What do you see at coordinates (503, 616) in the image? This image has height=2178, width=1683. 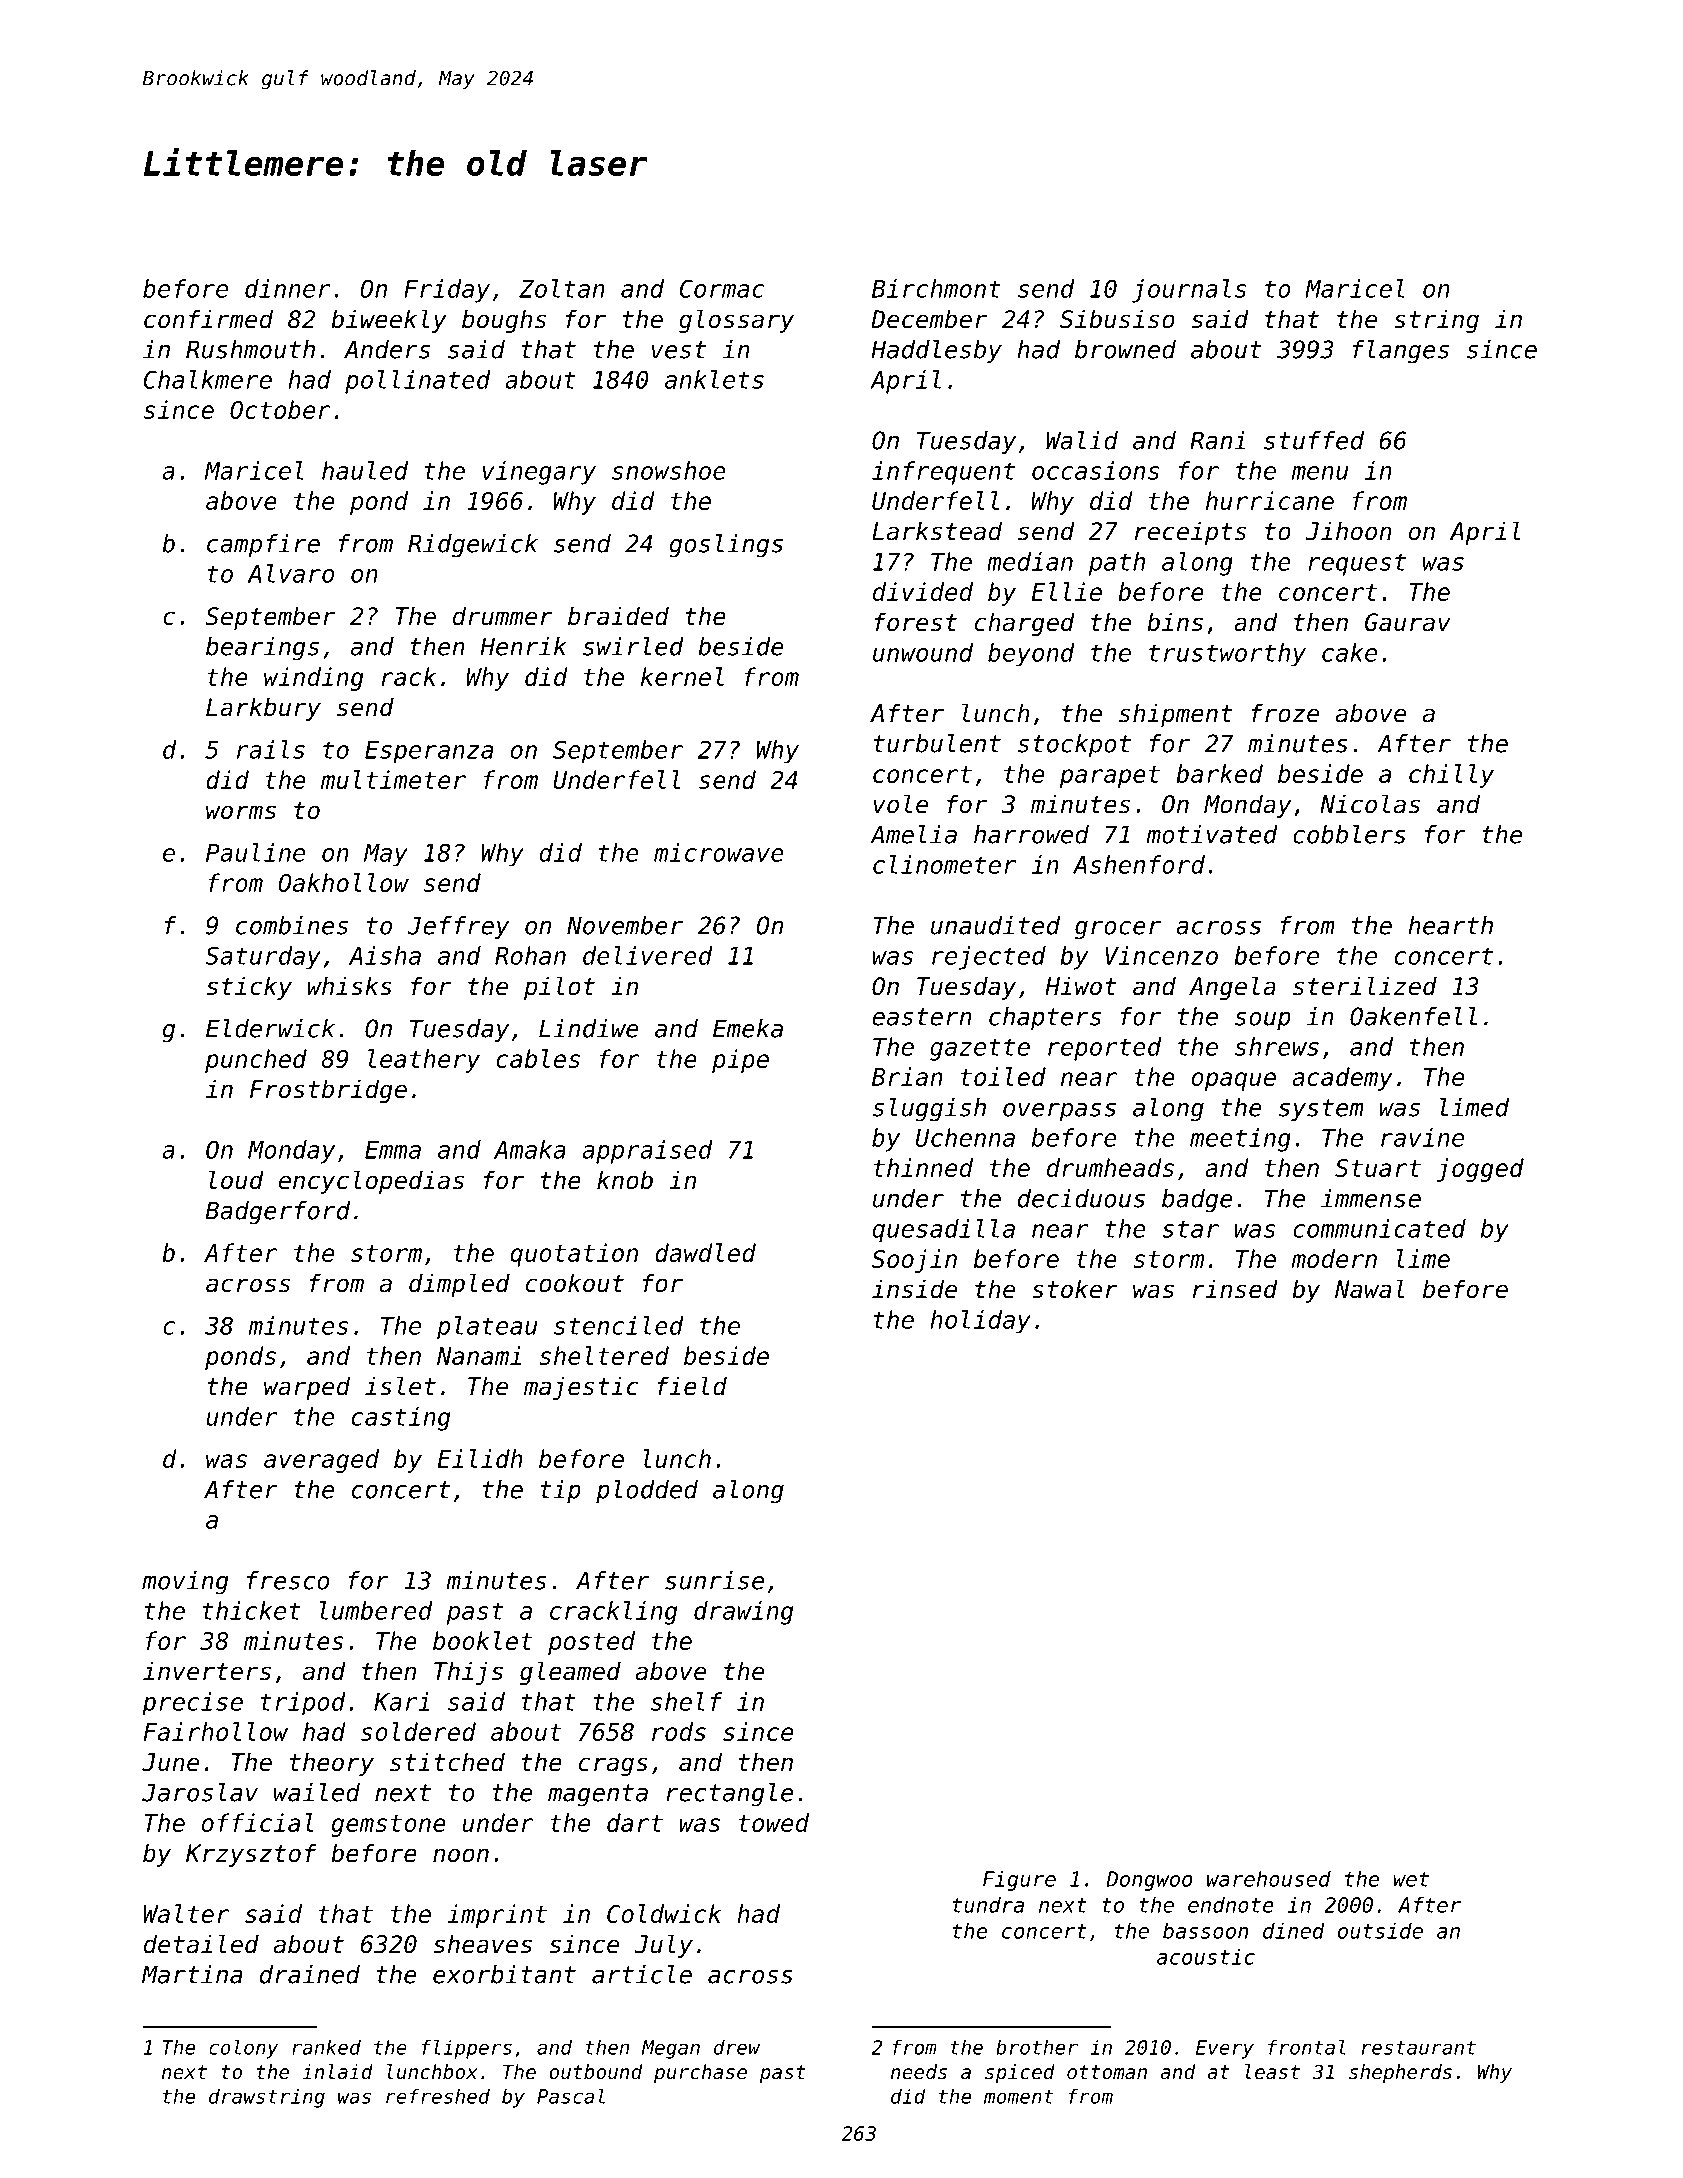 I see `drummer` at bounding box center [503, 616].
